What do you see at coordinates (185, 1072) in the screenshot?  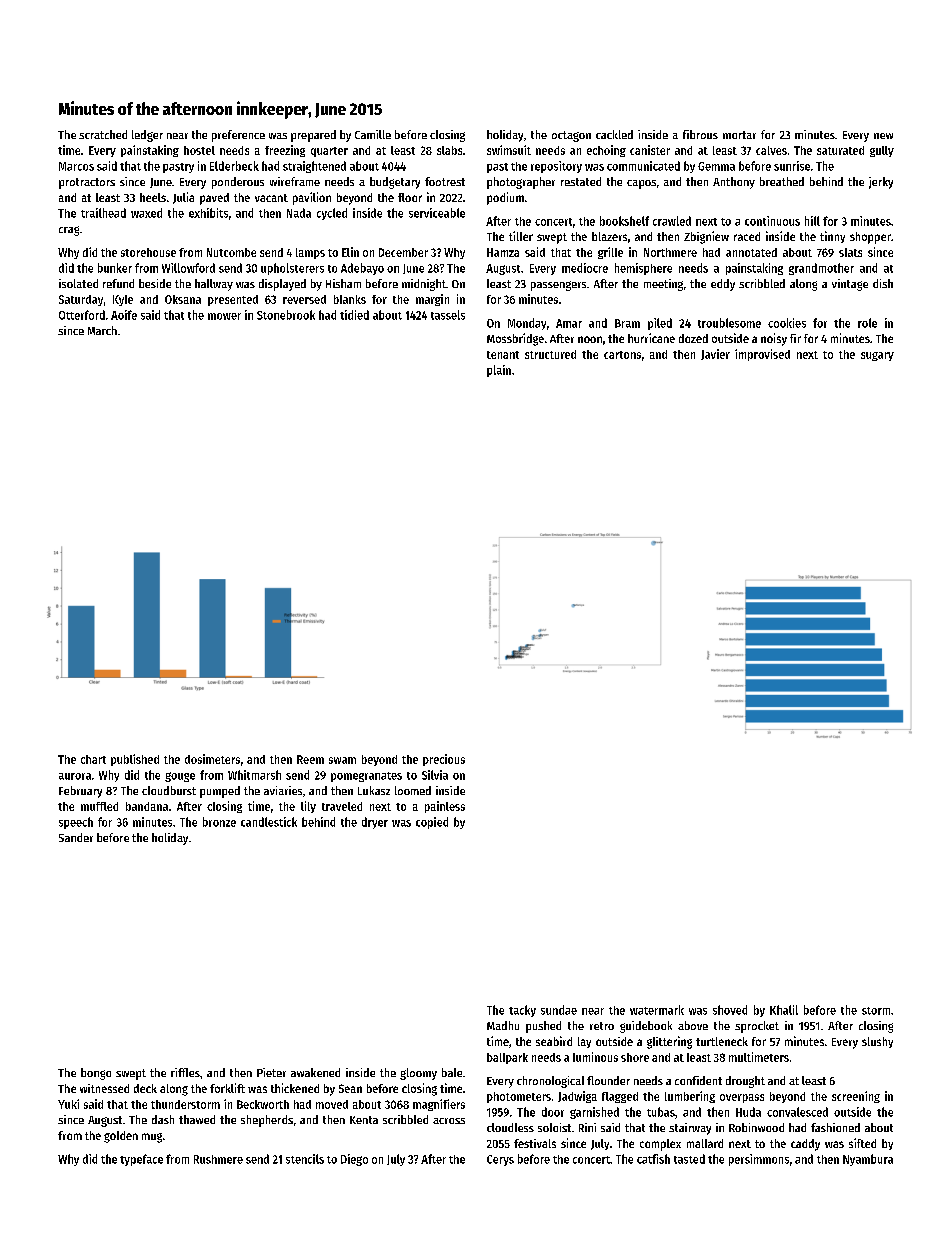 I see `riffles` at bounding box center [185, 1072].
